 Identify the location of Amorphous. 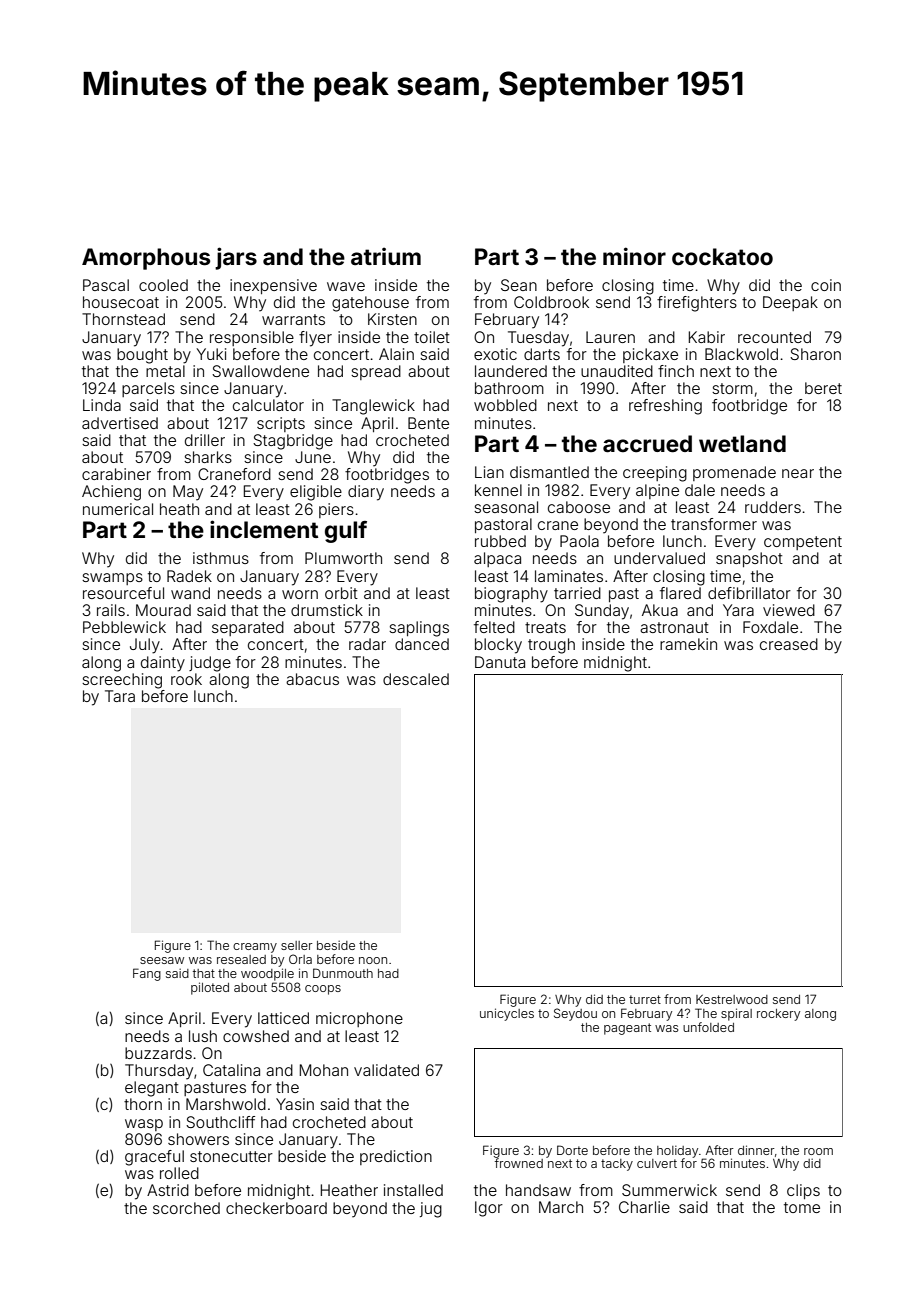
(146, 259).
